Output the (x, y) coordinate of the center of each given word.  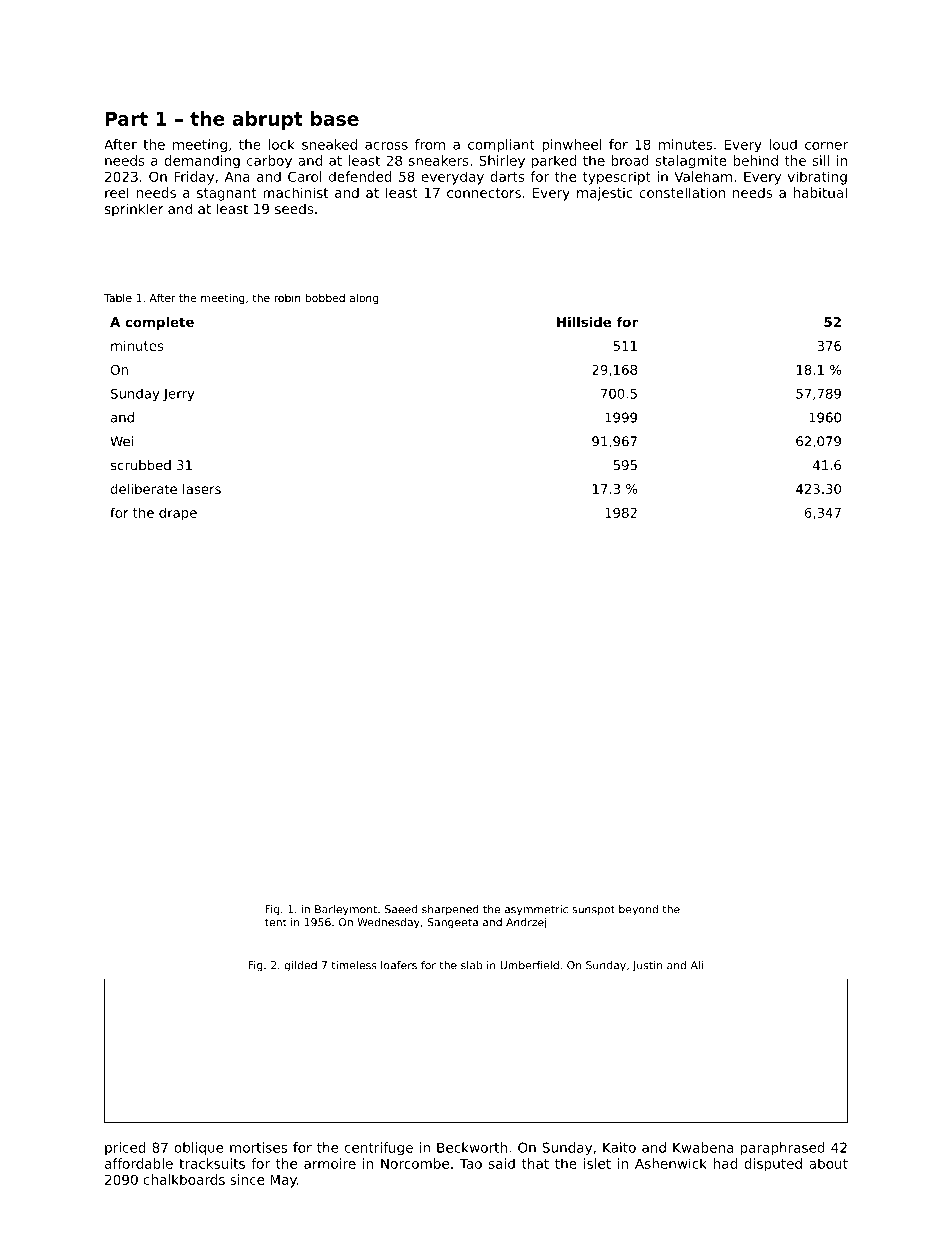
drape (178, 514)
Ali (697, 965)
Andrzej (526, 923)
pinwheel (572, 146)
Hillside (584, 321)
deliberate (144, 488)
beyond (638, 910)
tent (276, 922)
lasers (202, 489)
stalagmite (691, 162)
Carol (305, 176)
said (502, 1163)
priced (125, 1149)
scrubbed (141, 465)
